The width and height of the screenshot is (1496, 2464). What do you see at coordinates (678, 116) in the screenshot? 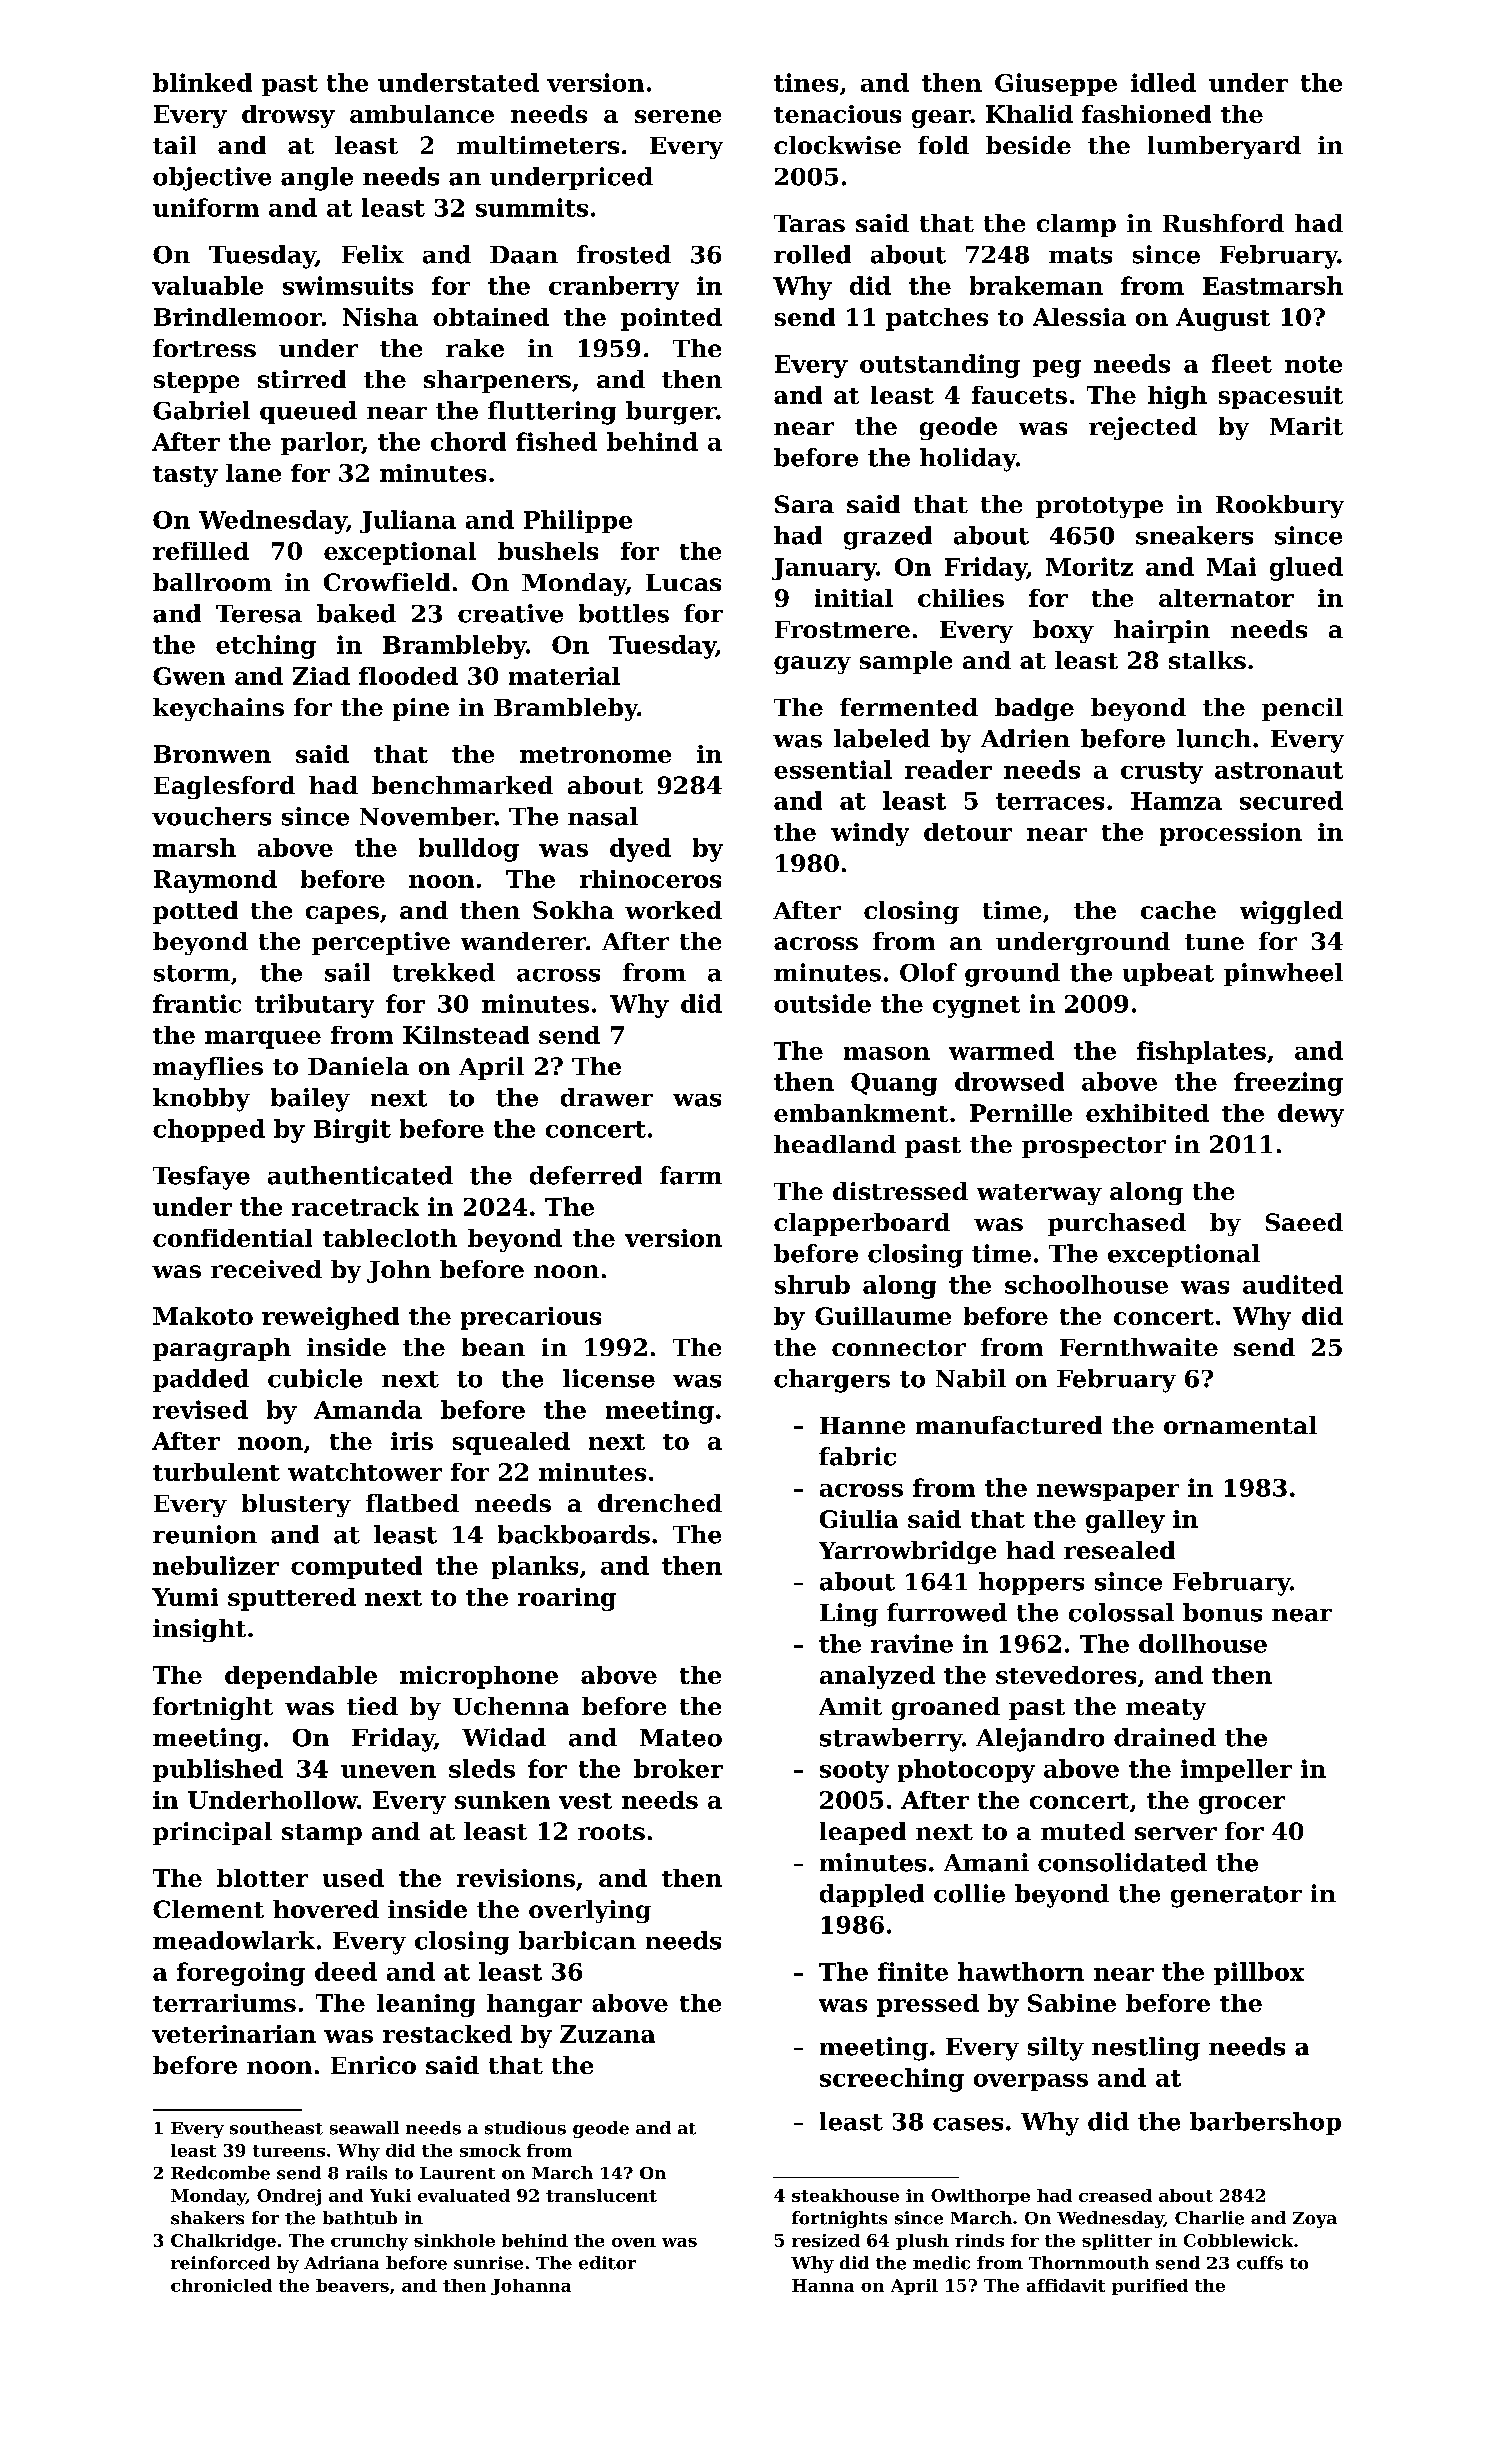
I see `serene` at bounding box center [678, 116].
